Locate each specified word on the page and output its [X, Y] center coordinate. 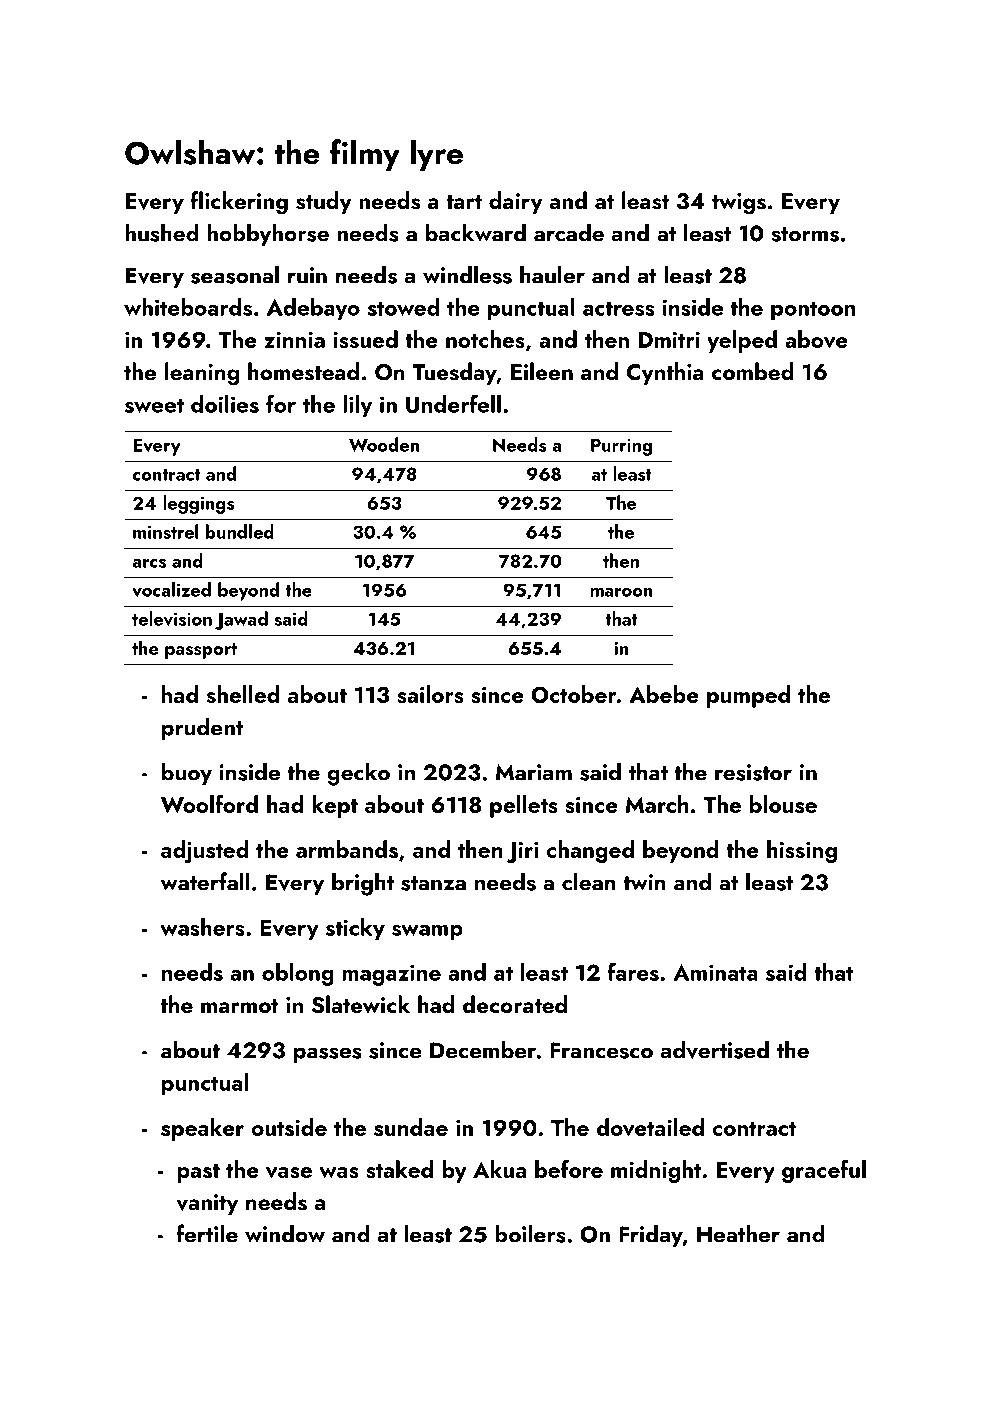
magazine [391, 975]
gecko [358, 774]
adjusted [205, 851]
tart [464, 202]
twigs [739, 204]
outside [289, 1127]
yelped [742, 341]
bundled [240, 531]
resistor [753, 772]
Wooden [384, 444]
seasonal [235, 274]
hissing [802, 851]
